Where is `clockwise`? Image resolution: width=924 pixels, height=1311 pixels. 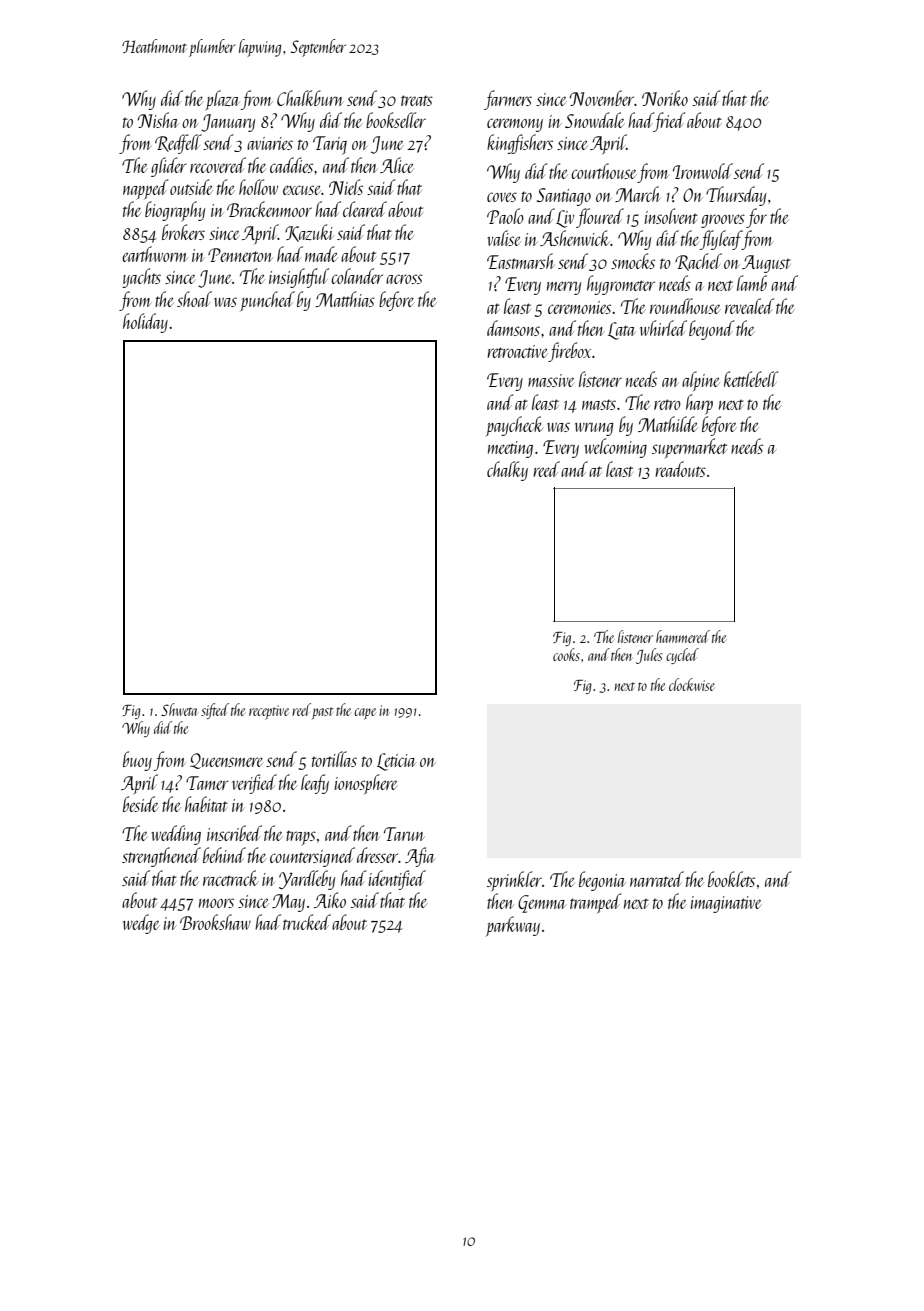
clockwise is located at coordinates (692, 684).
